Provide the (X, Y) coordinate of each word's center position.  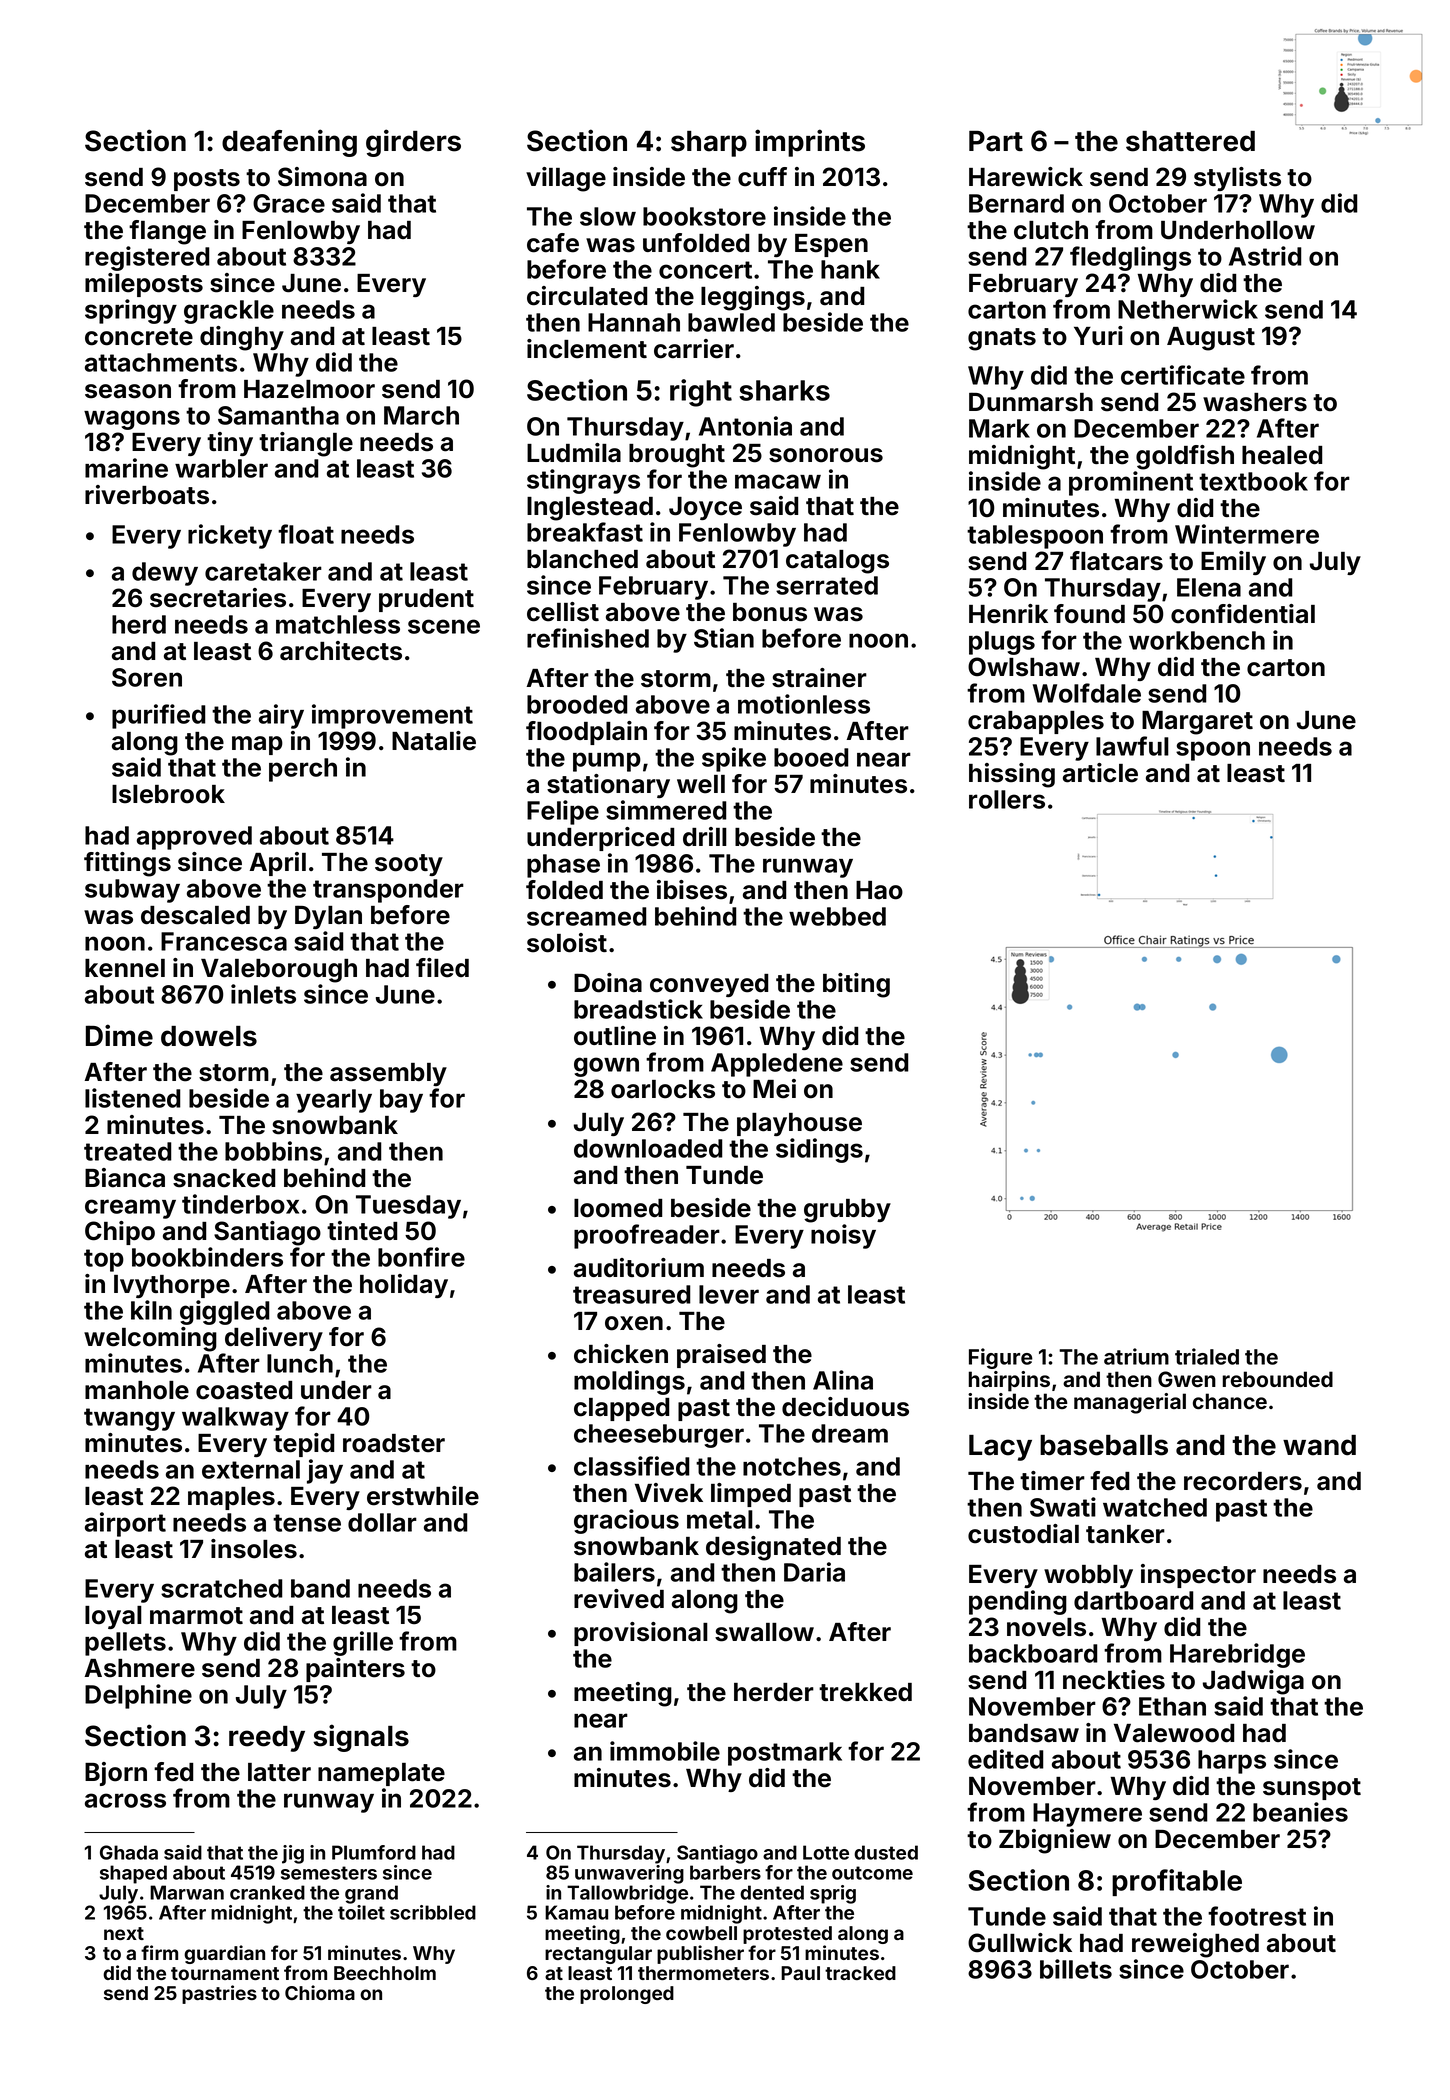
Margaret (1197, 723)
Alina (843, 1380)
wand (1319, 1445)
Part (996, 141)
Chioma (320, 1992)
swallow (764, 1632)
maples (231, 1498)
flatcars (1116, 561)
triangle (306, 444)
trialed (1207, 1356)
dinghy (242, 338)
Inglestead (590, 509)
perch (303, 770)
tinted (362, 1231)
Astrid (1265, 256)
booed (811, 757)
